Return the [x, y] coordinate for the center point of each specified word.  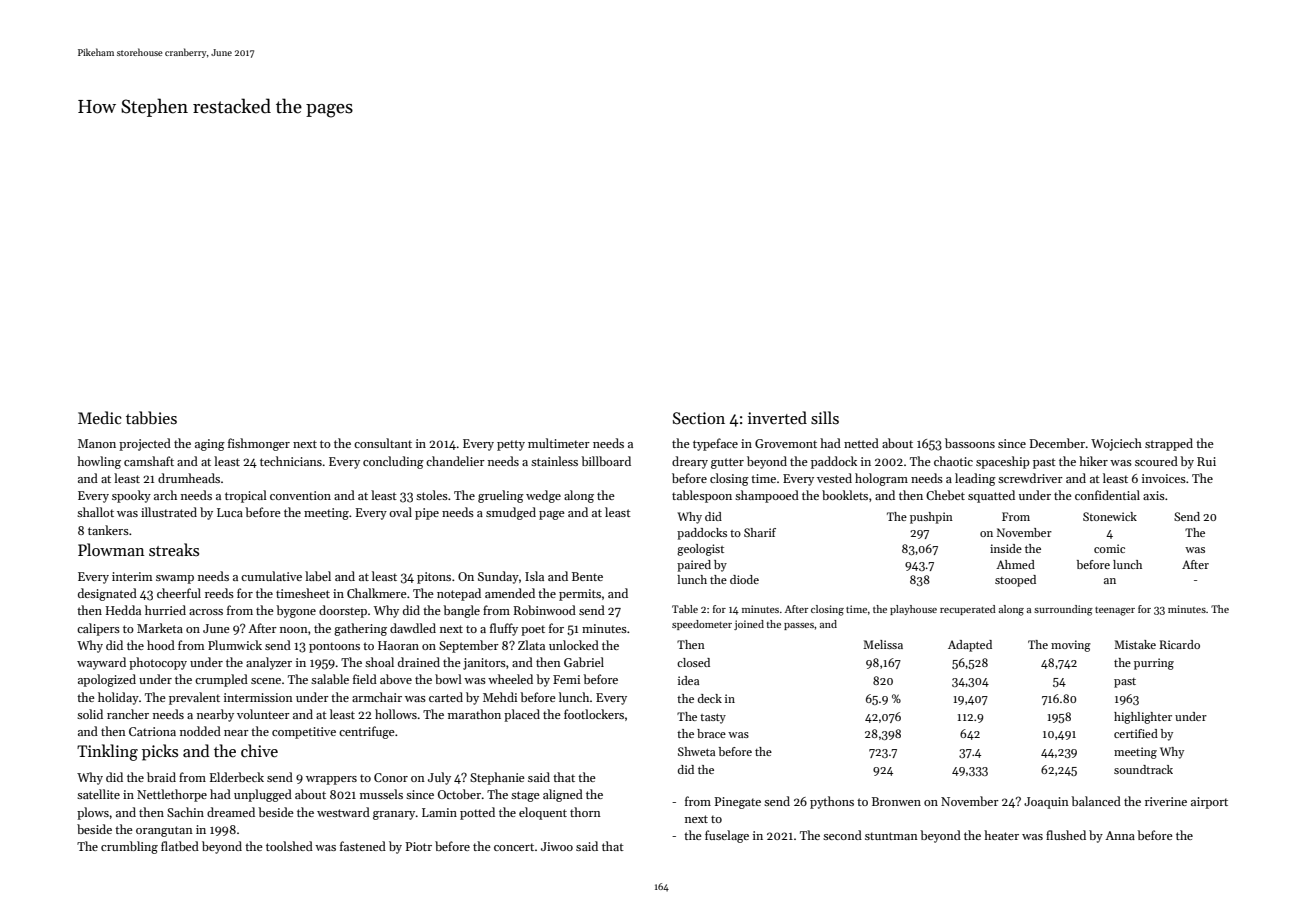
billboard [606, 461]
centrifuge [367, 732]
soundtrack [1143, 769]
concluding [393, 462]
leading [975, 479]
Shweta [696, 751]
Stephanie [497, 778]
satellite [98, 794]
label [318, 576]
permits [580, 595]
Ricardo [1180, 644]
